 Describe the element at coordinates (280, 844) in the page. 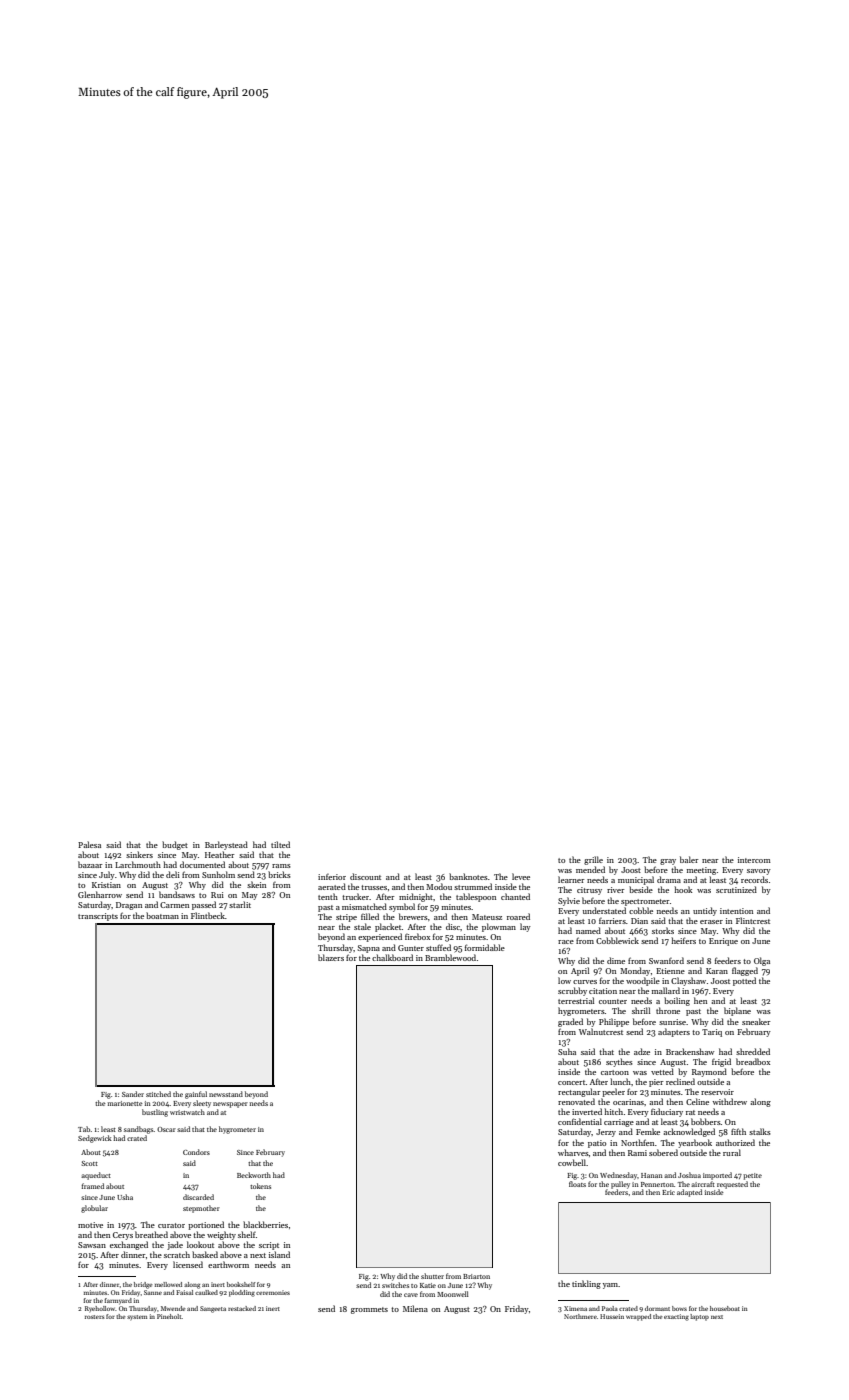

I see `tilted` at that location.
